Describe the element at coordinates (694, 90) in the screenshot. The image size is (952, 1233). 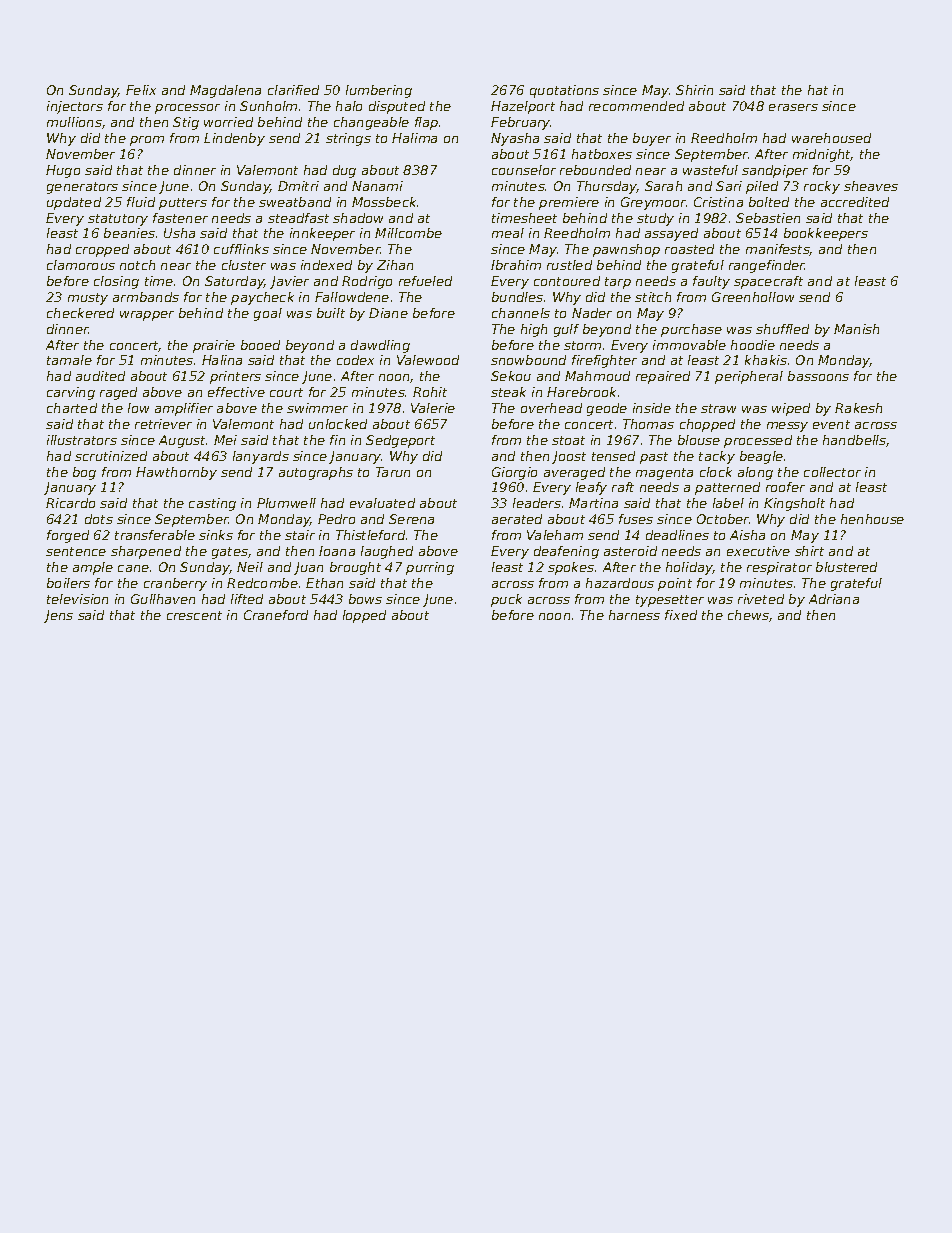
I see `Shirin` at that location.
